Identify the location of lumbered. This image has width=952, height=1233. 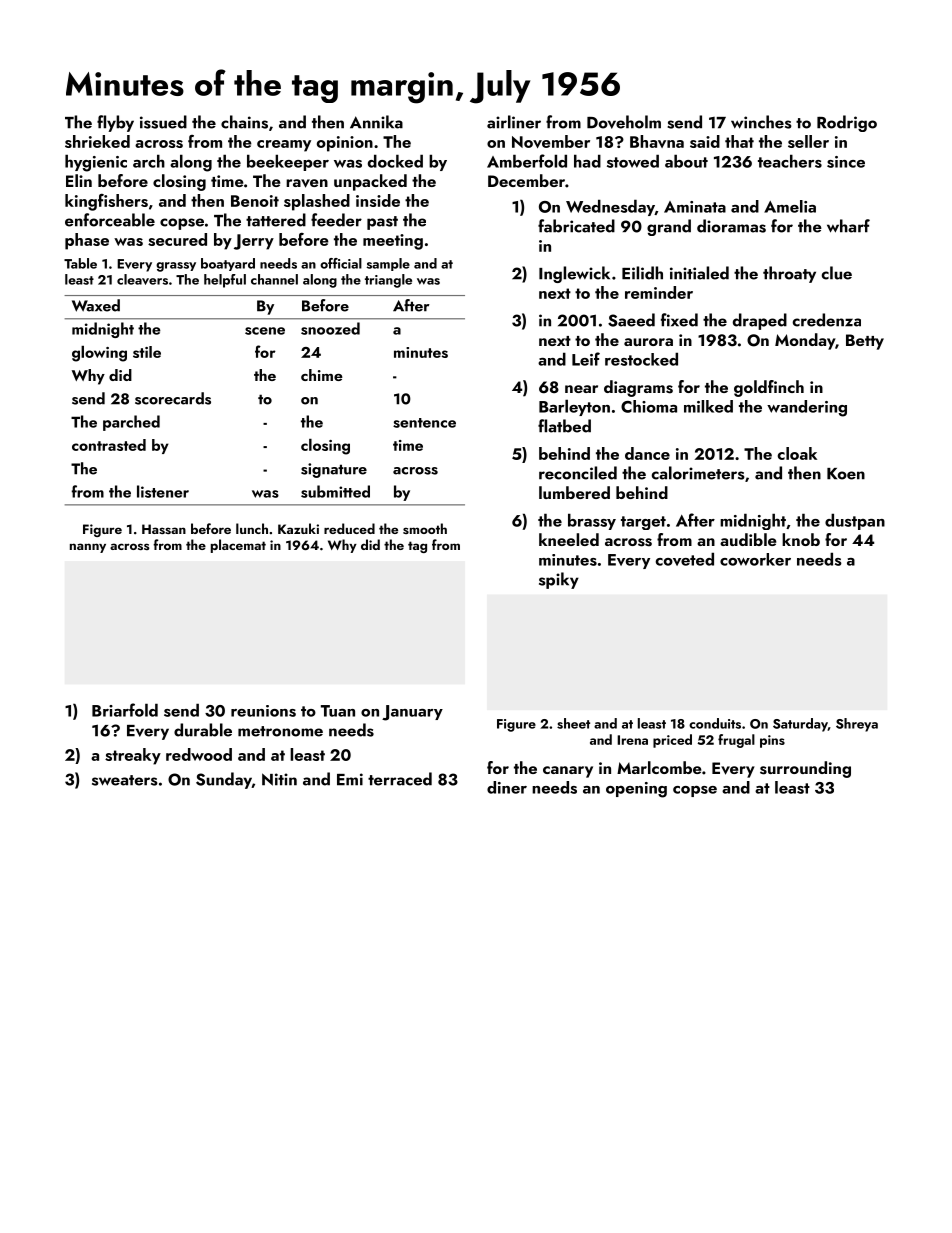
(574, 492).
